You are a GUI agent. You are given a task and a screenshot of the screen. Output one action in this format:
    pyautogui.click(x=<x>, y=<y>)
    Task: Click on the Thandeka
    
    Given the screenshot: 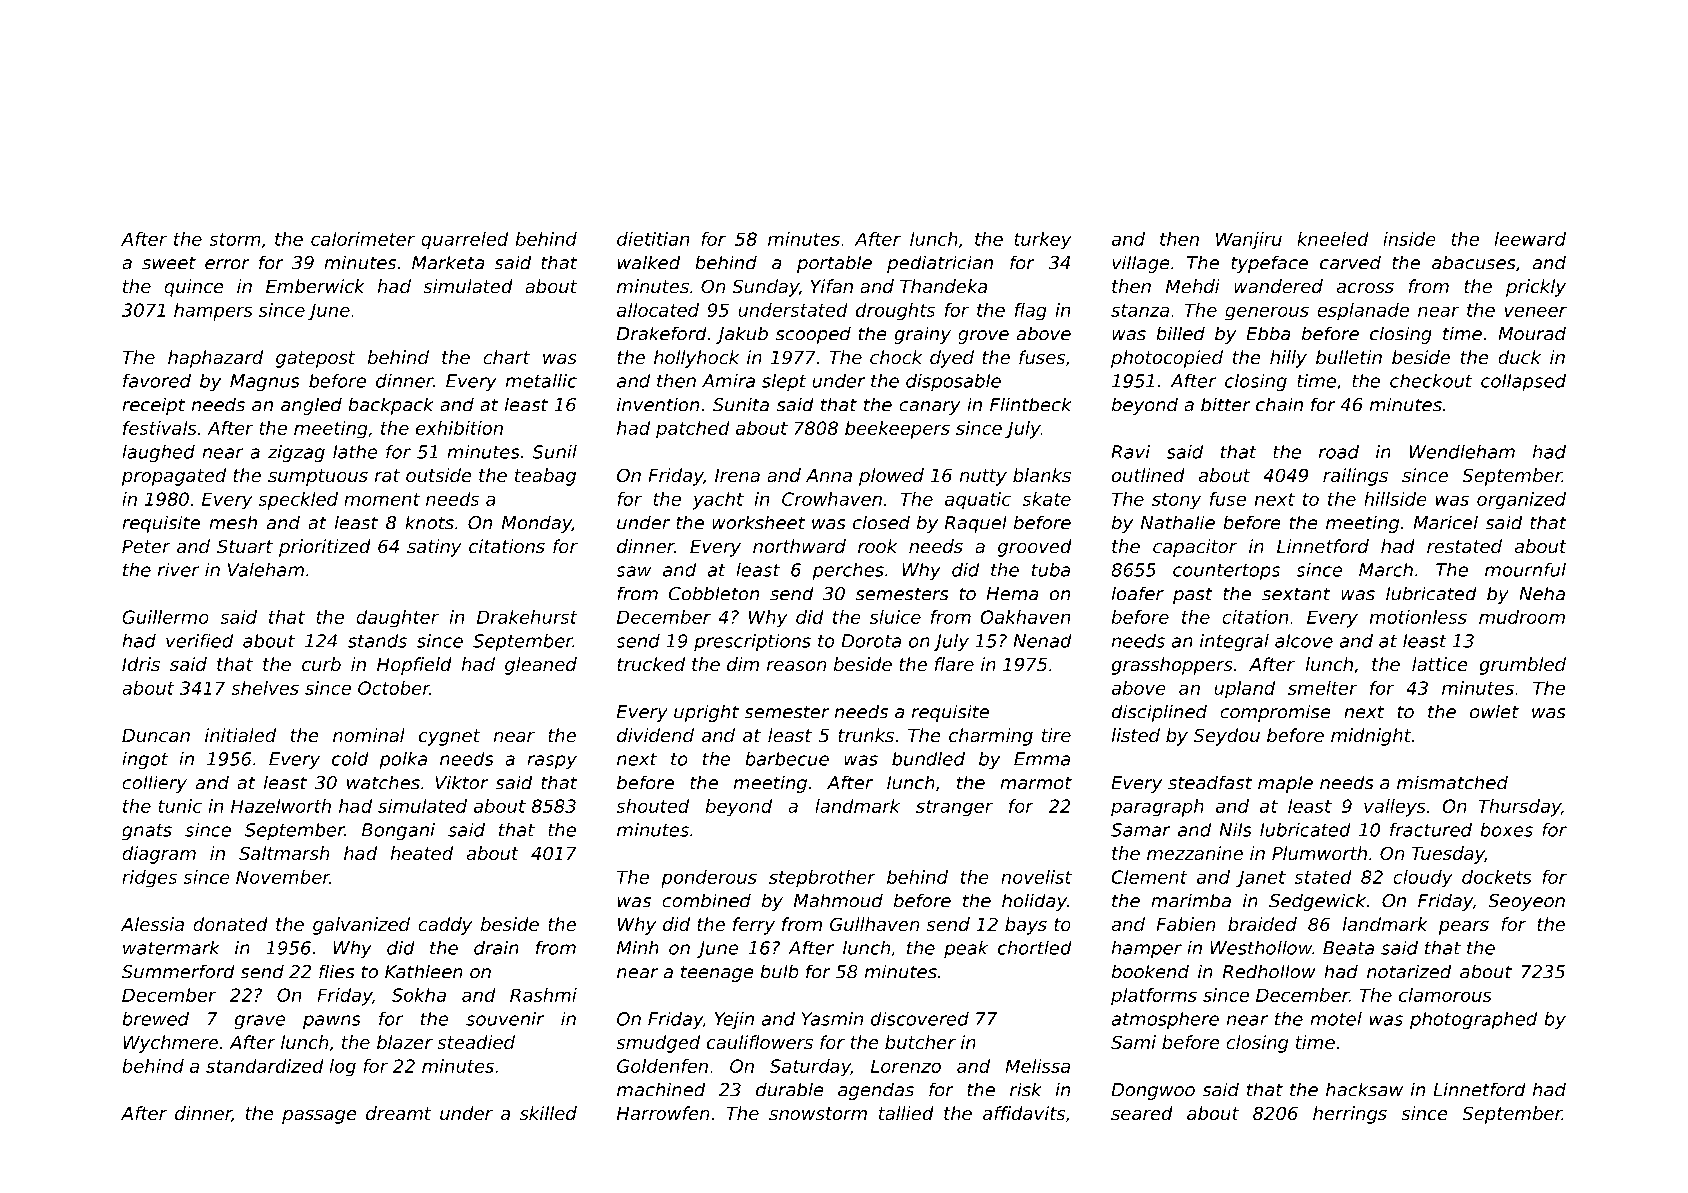 What is the action you would take?
    pyautogui.click(x=943, y=286)
